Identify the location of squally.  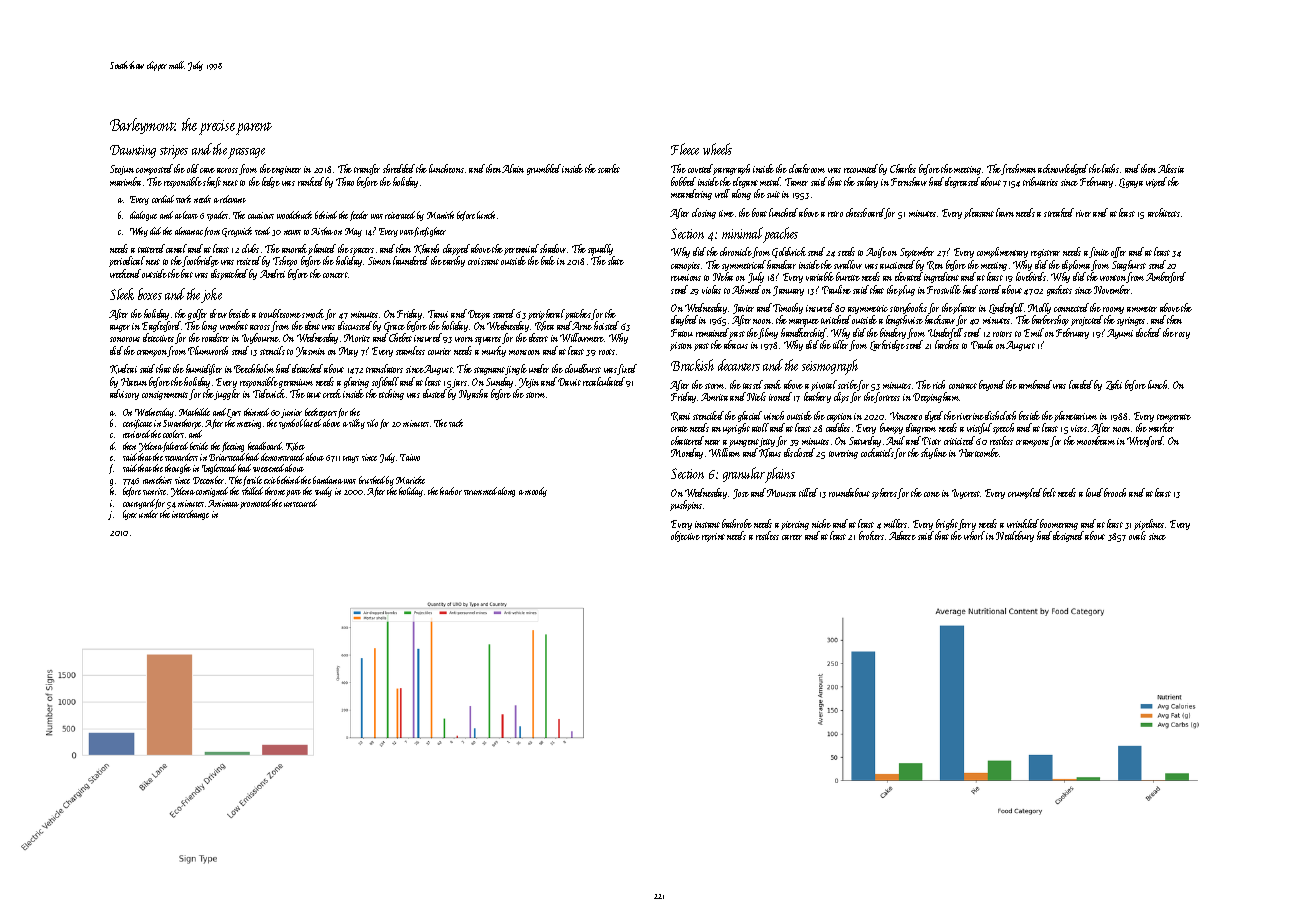
(601, 250).
